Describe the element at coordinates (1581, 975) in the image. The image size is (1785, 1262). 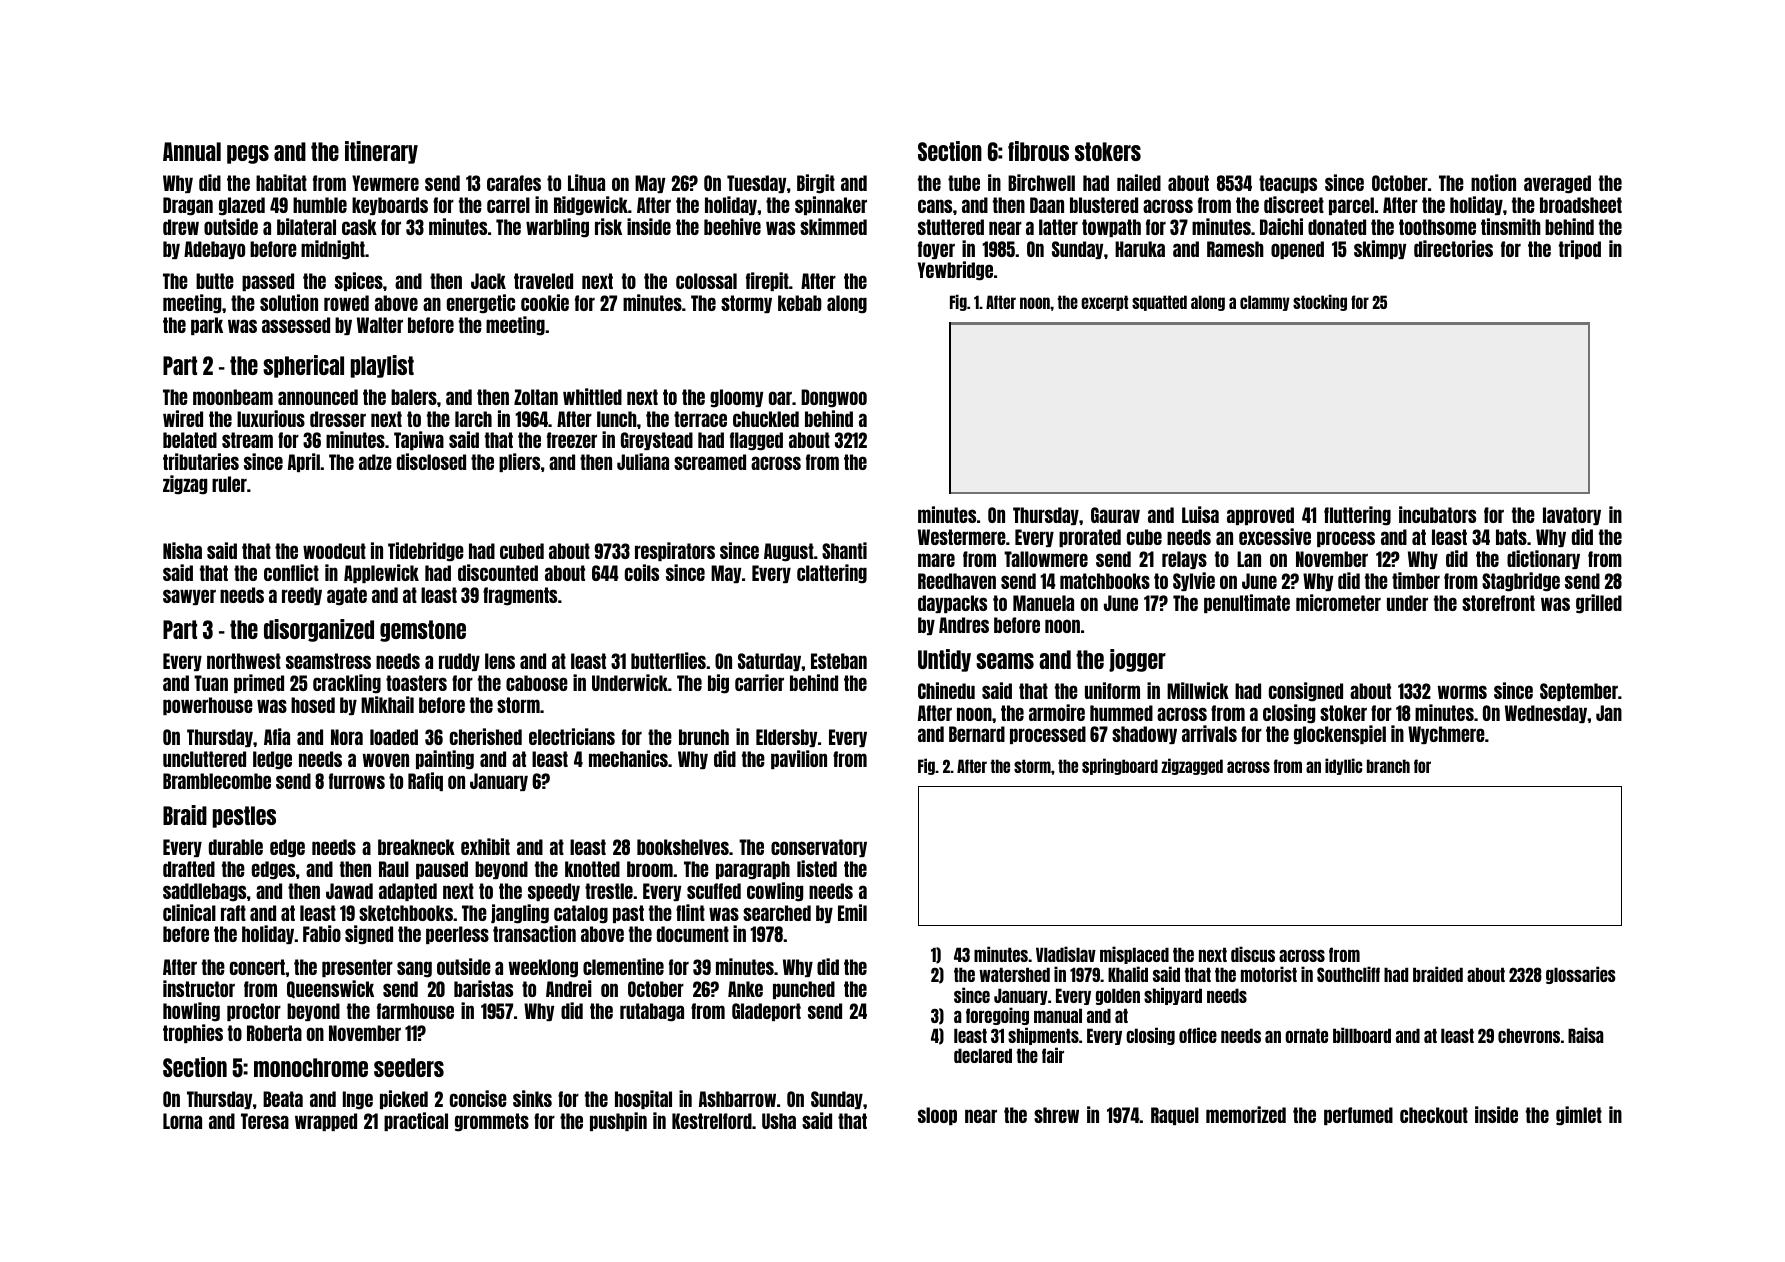
I see `glossaries` at that location.
